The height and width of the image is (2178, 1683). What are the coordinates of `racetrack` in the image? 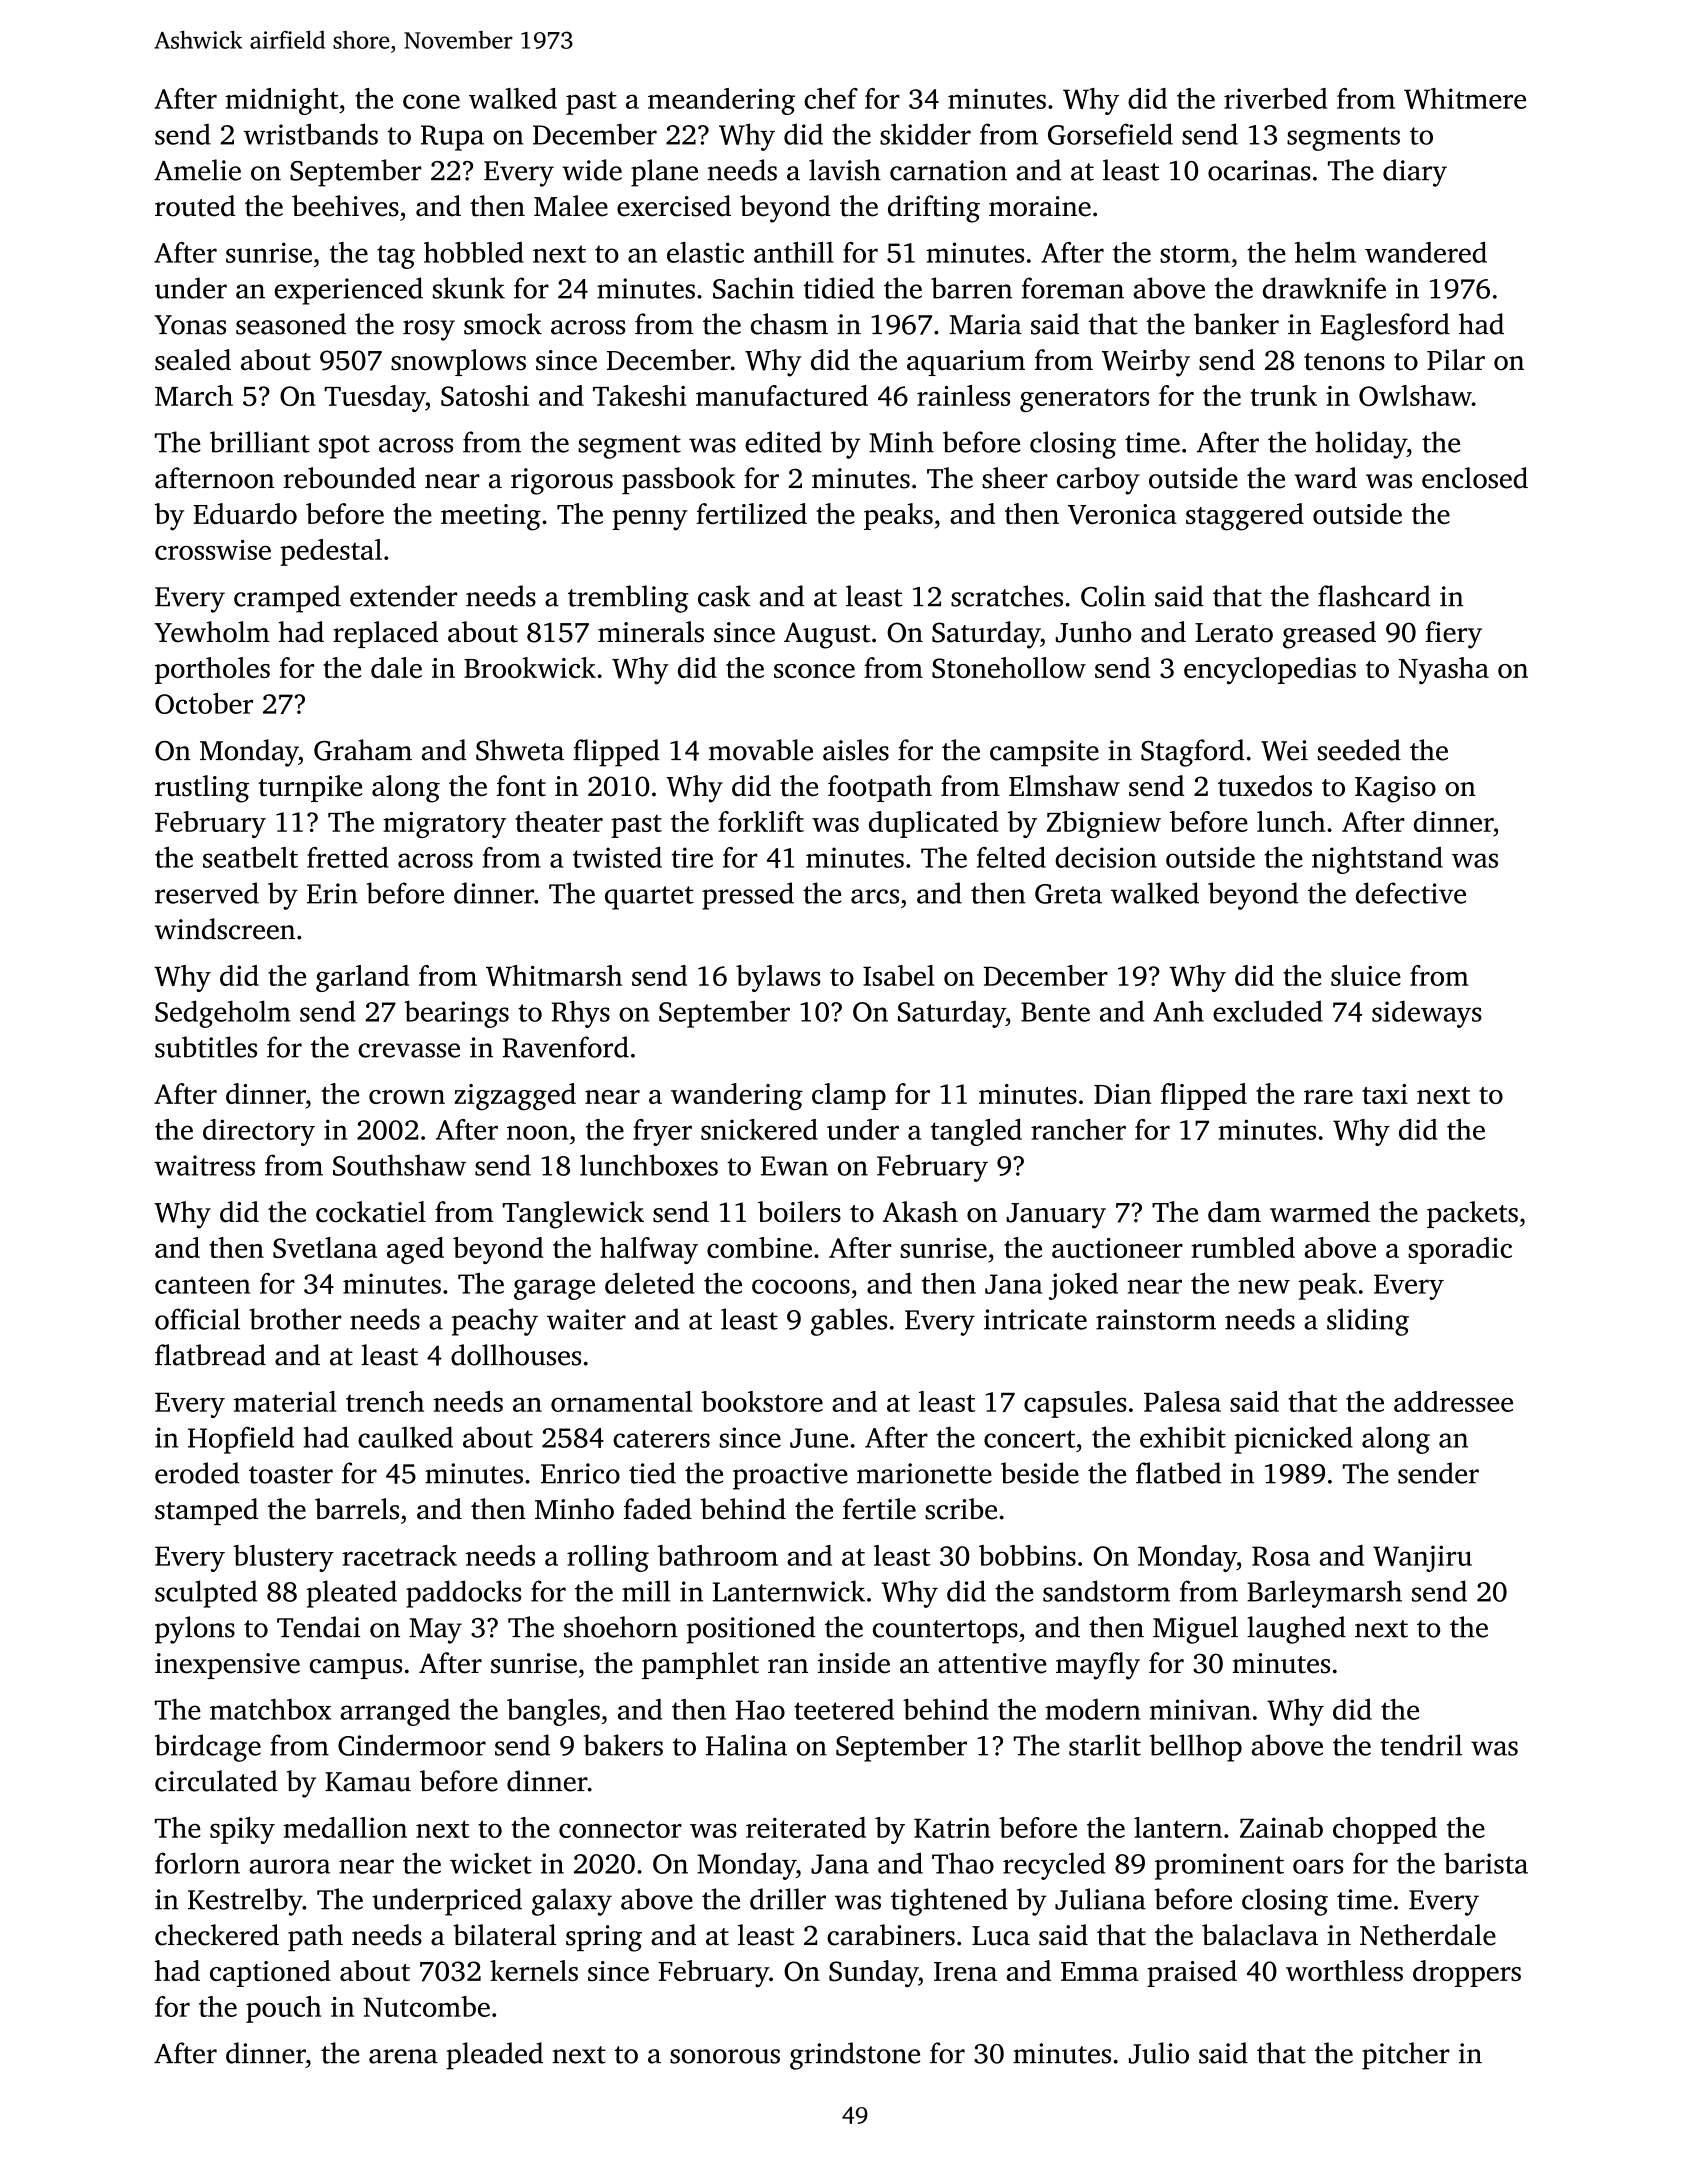 It's located at (399, 1555).
